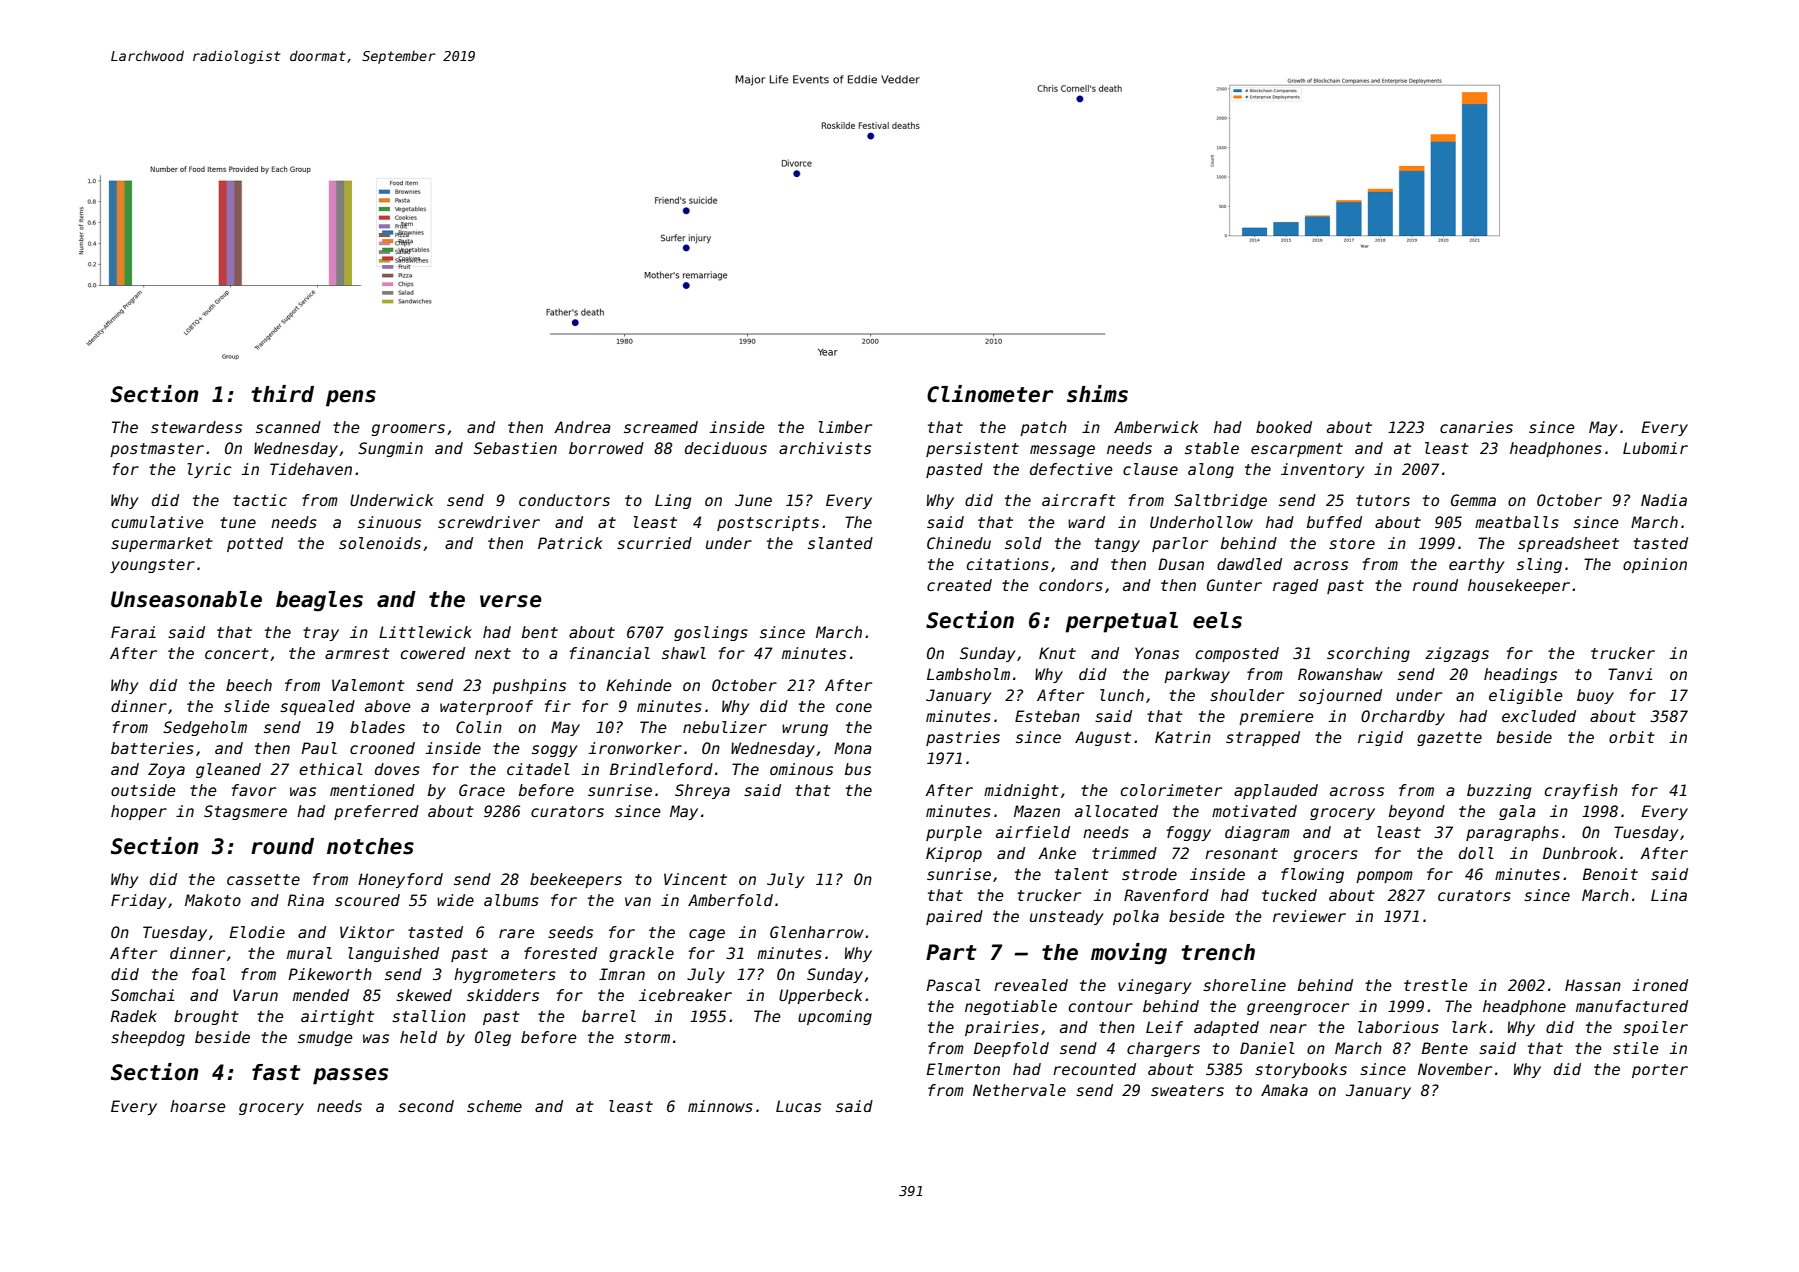  What do you see at coordinates (1237, 654) in the document?
I see `composted` at bounding box center [1237, 654].
